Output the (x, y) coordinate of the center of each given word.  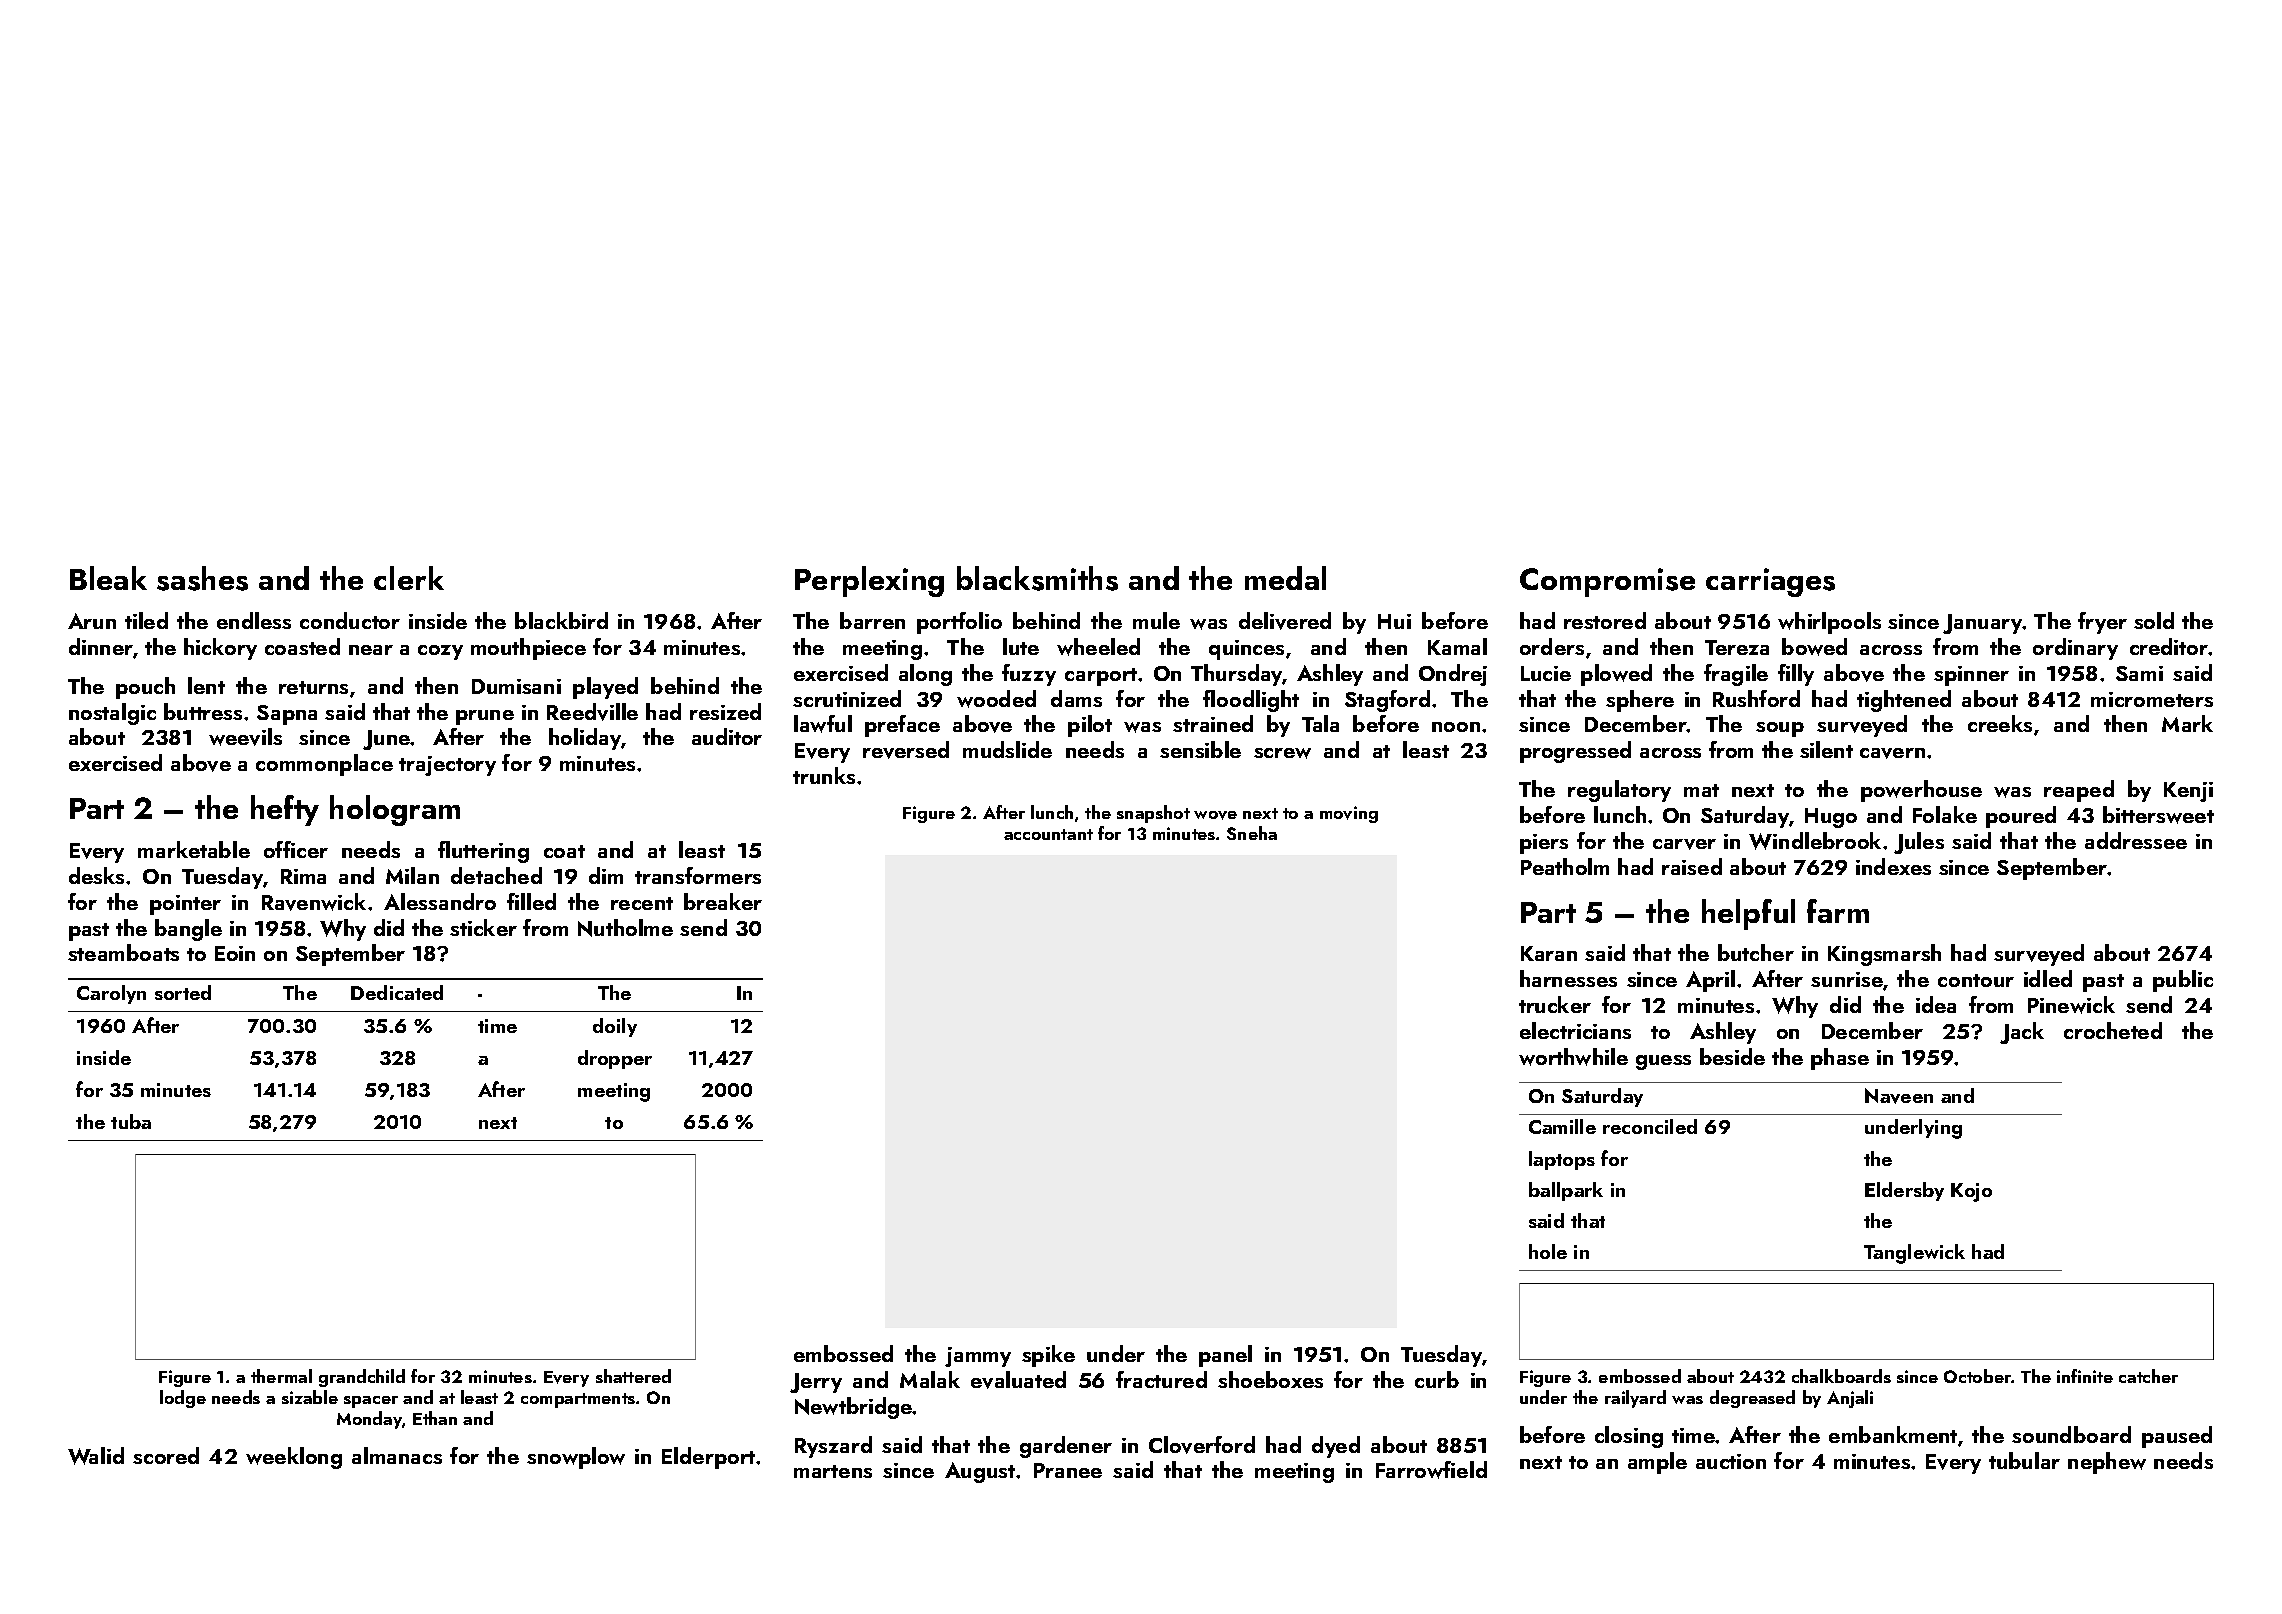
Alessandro (440, 901)
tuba (131, 1121)
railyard (1635, 1399)
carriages (1770, 582)
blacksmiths (1037, 578)
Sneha (1252, 833)
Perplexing (869, 581)
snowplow (576, 1458)
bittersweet (2158, 815)
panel (1225, 1356)
